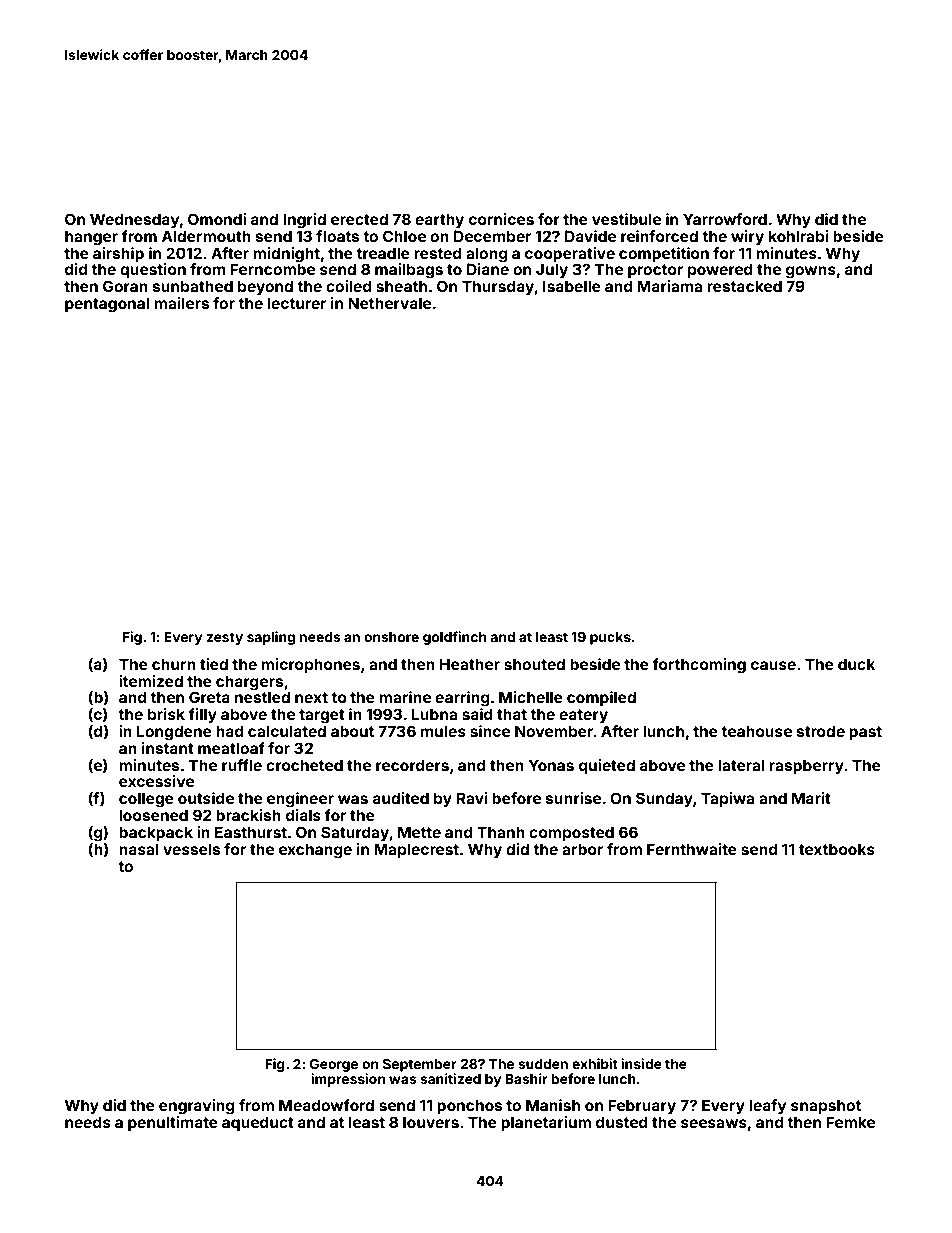 The width and height of the screenshot is (952, 1233). Describe the element at coordinates (139, 849) in the screenshot. I see `nasal` at that location.
